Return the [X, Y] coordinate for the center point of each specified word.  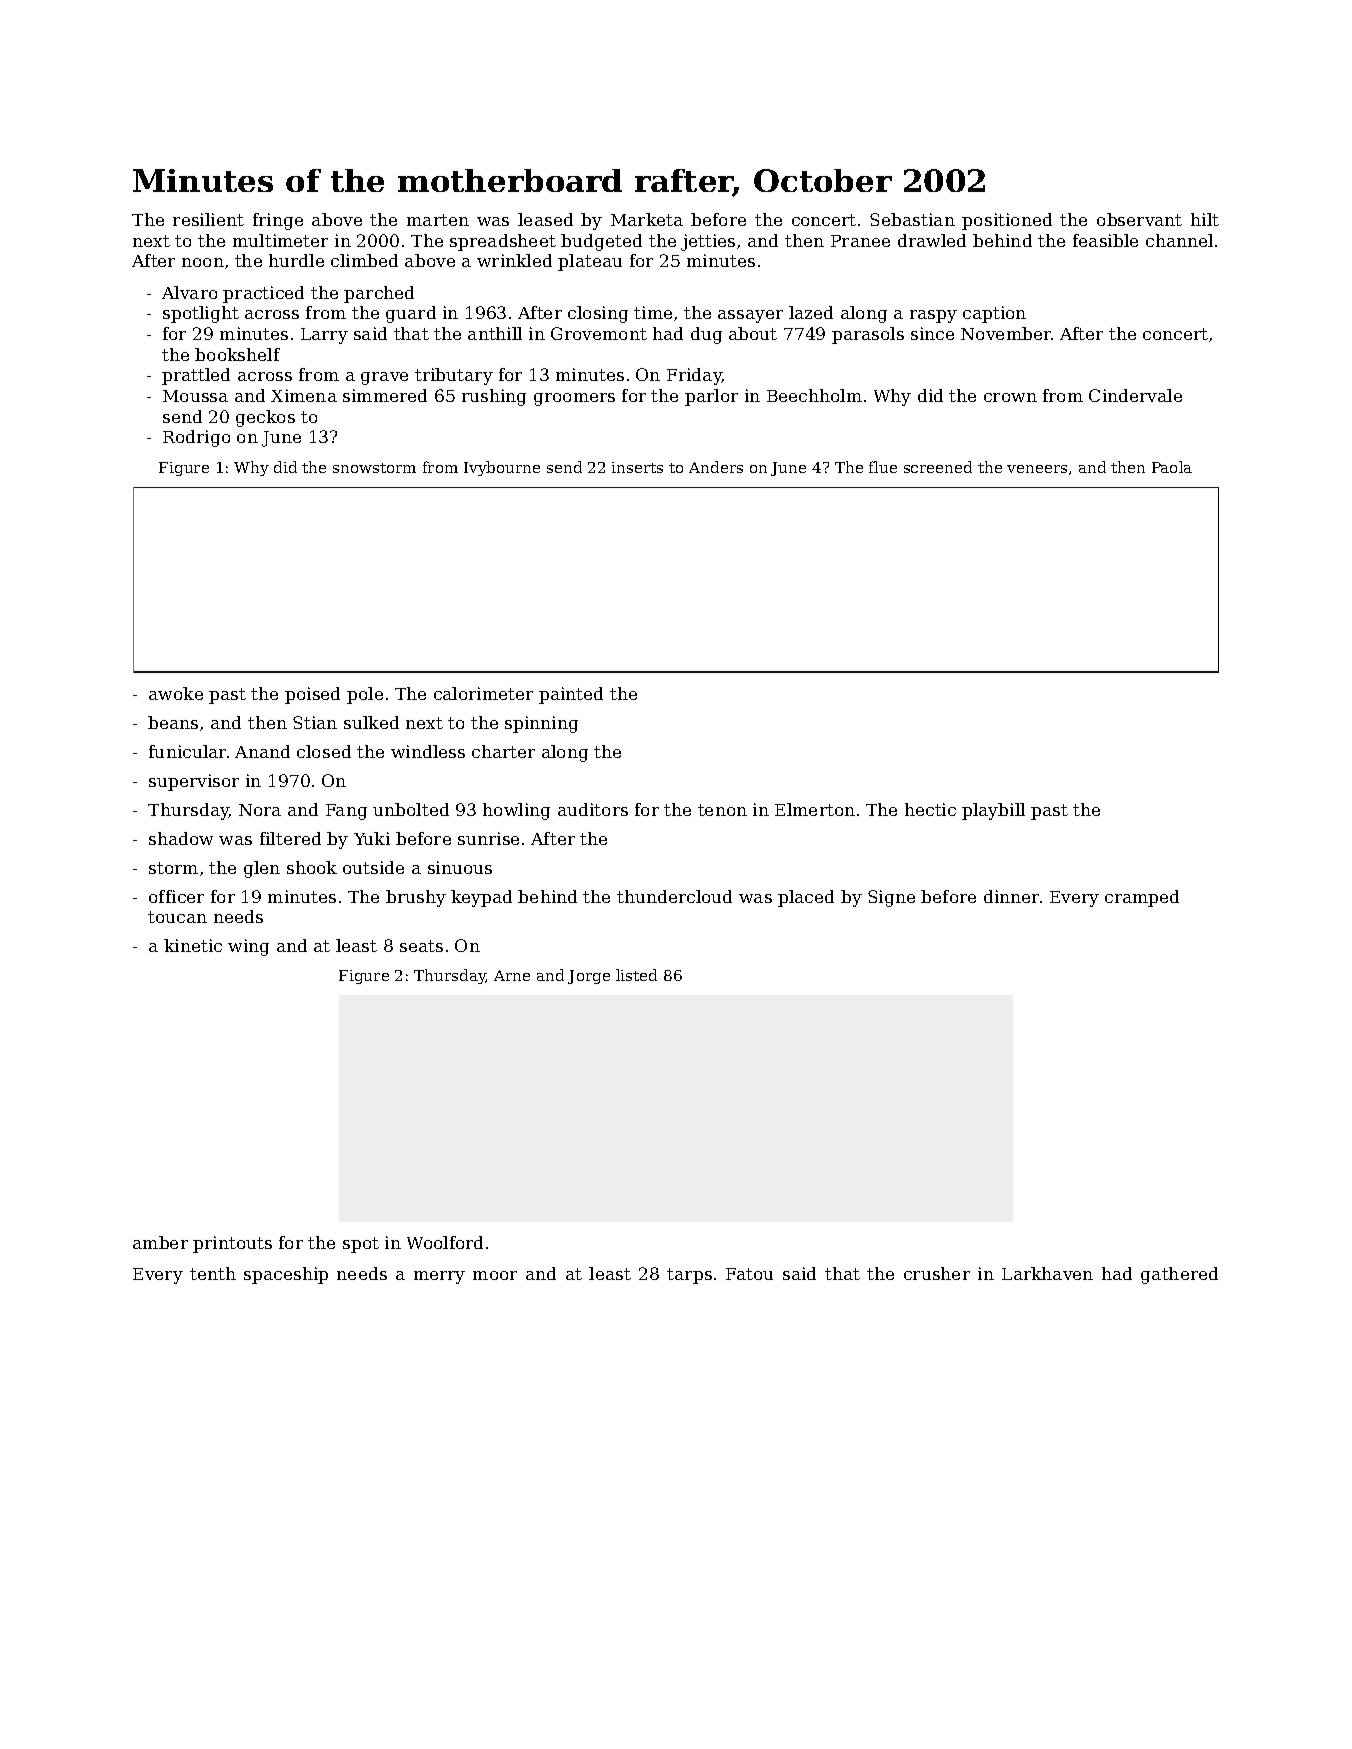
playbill [993, 811]
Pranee [860, 241]
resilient [208, 219]
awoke [176, 693]
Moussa [195, 396]
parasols [868, 335]
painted [571, 695]
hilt [1205, 219]
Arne [512, 975]
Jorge [589, 977]
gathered [1179, 1275]
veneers [1037, 469]
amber [160, 1242]
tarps [689, 1276]
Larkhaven [1047, 1273]
